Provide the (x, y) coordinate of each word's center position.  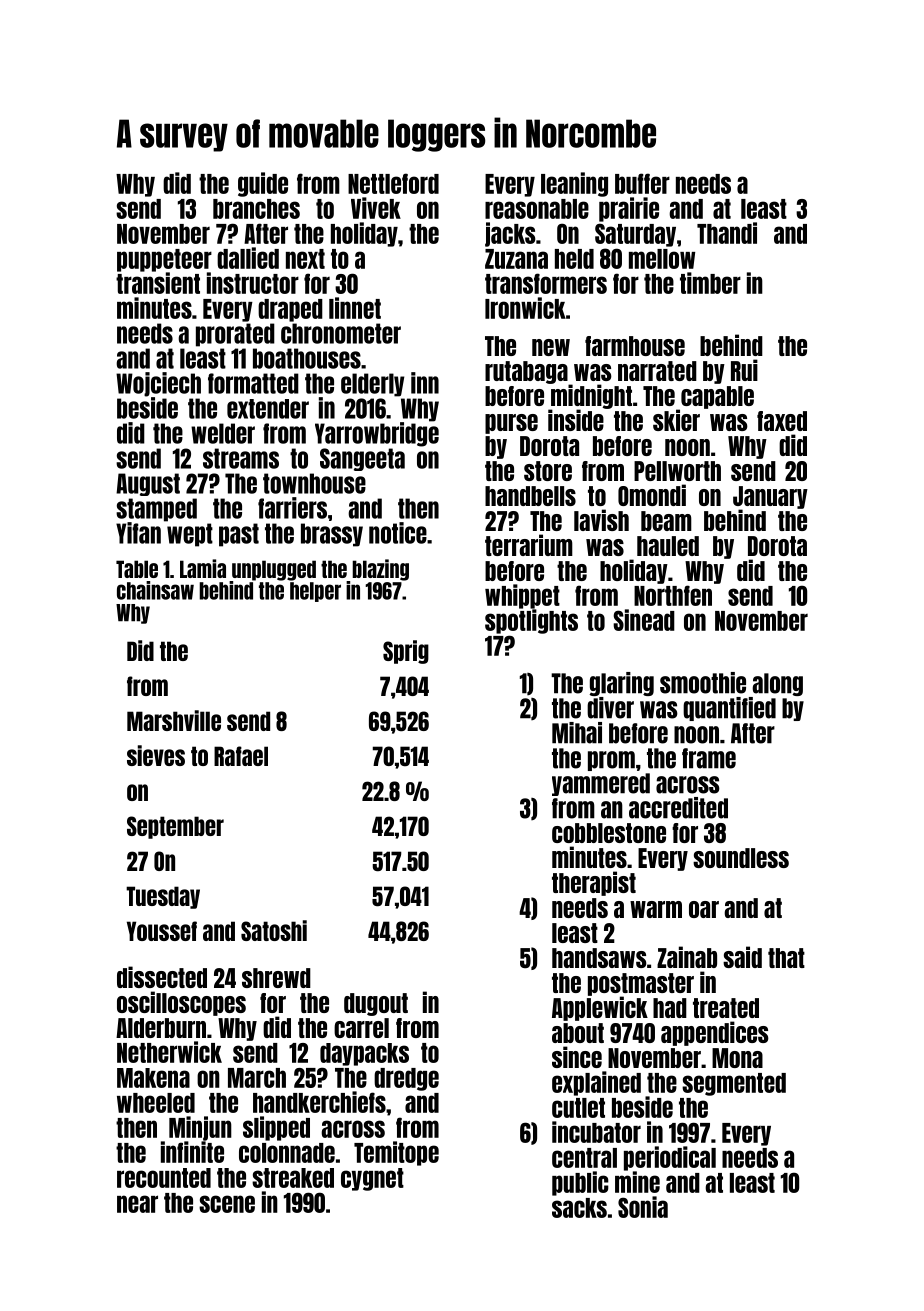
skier (676, 420)
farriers (292, 508)
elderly (372, 385)
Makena (153, 1078)
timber (710, 283)
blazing (380, 570)
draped (290, 310)
